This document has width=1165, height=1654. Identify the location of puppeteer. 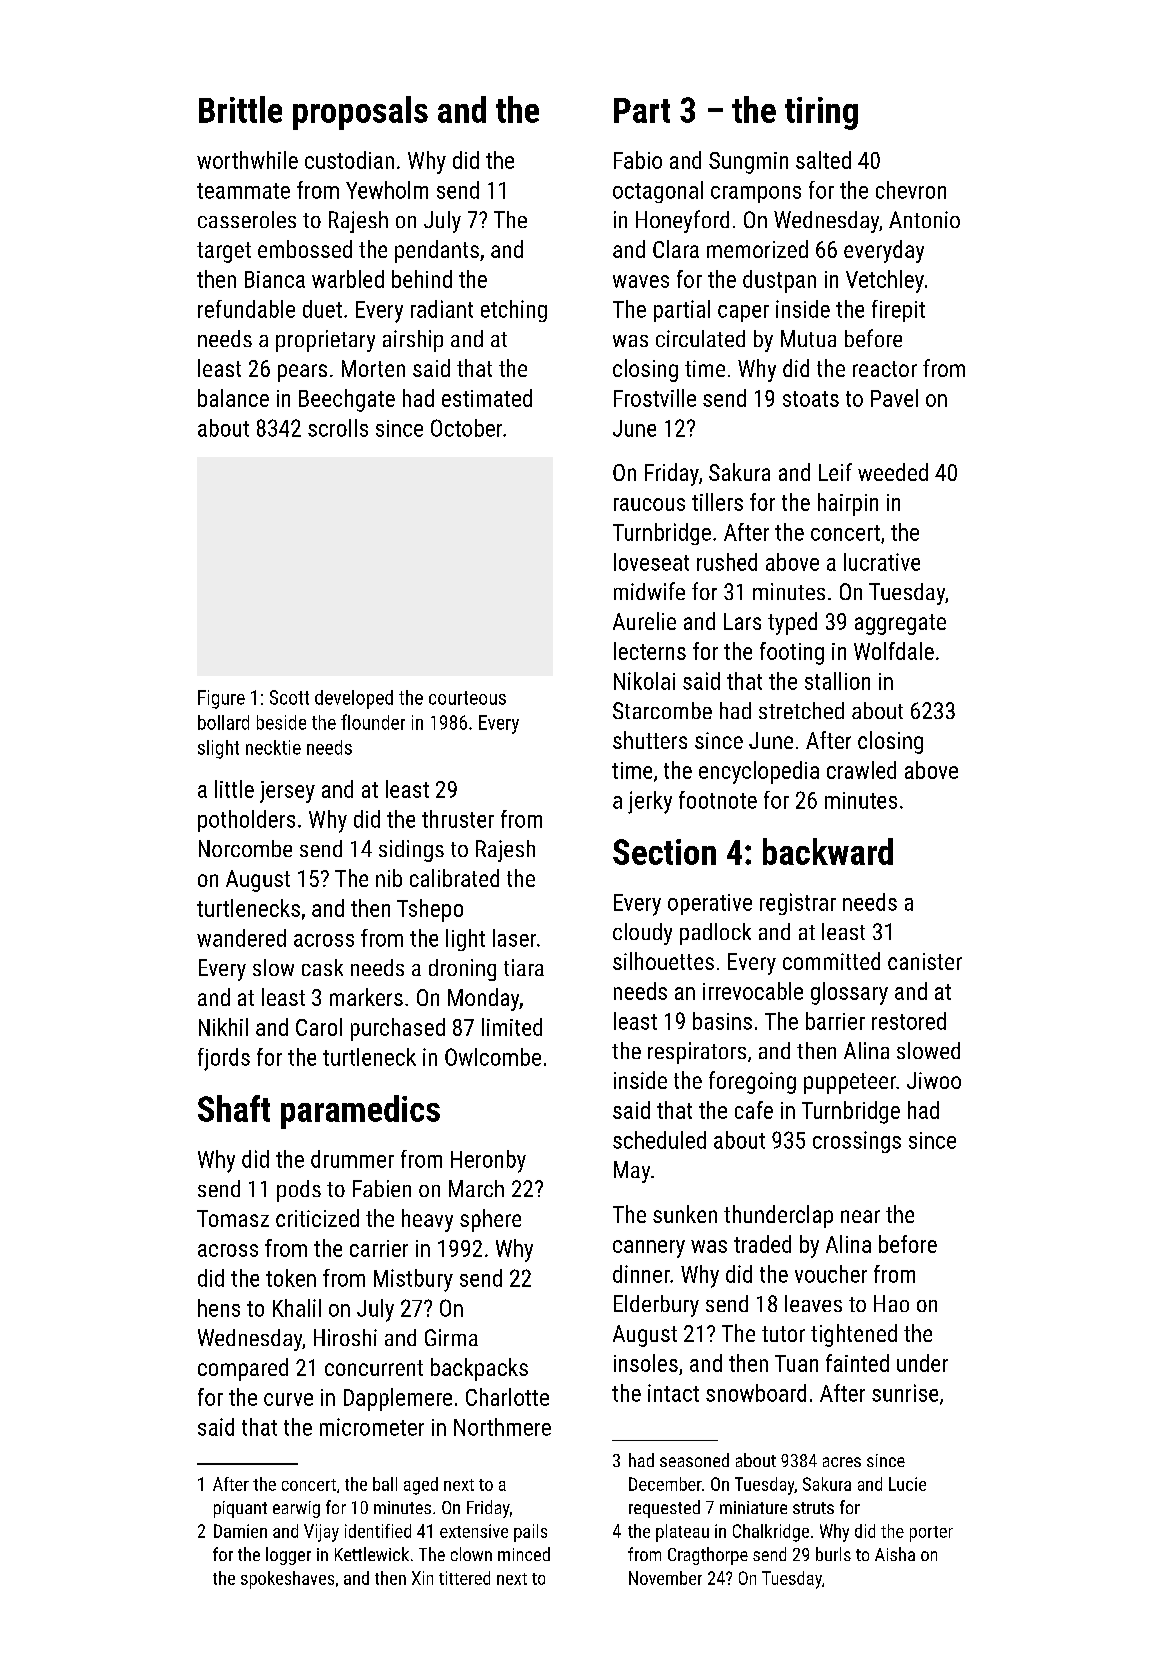
(850, 1083).
